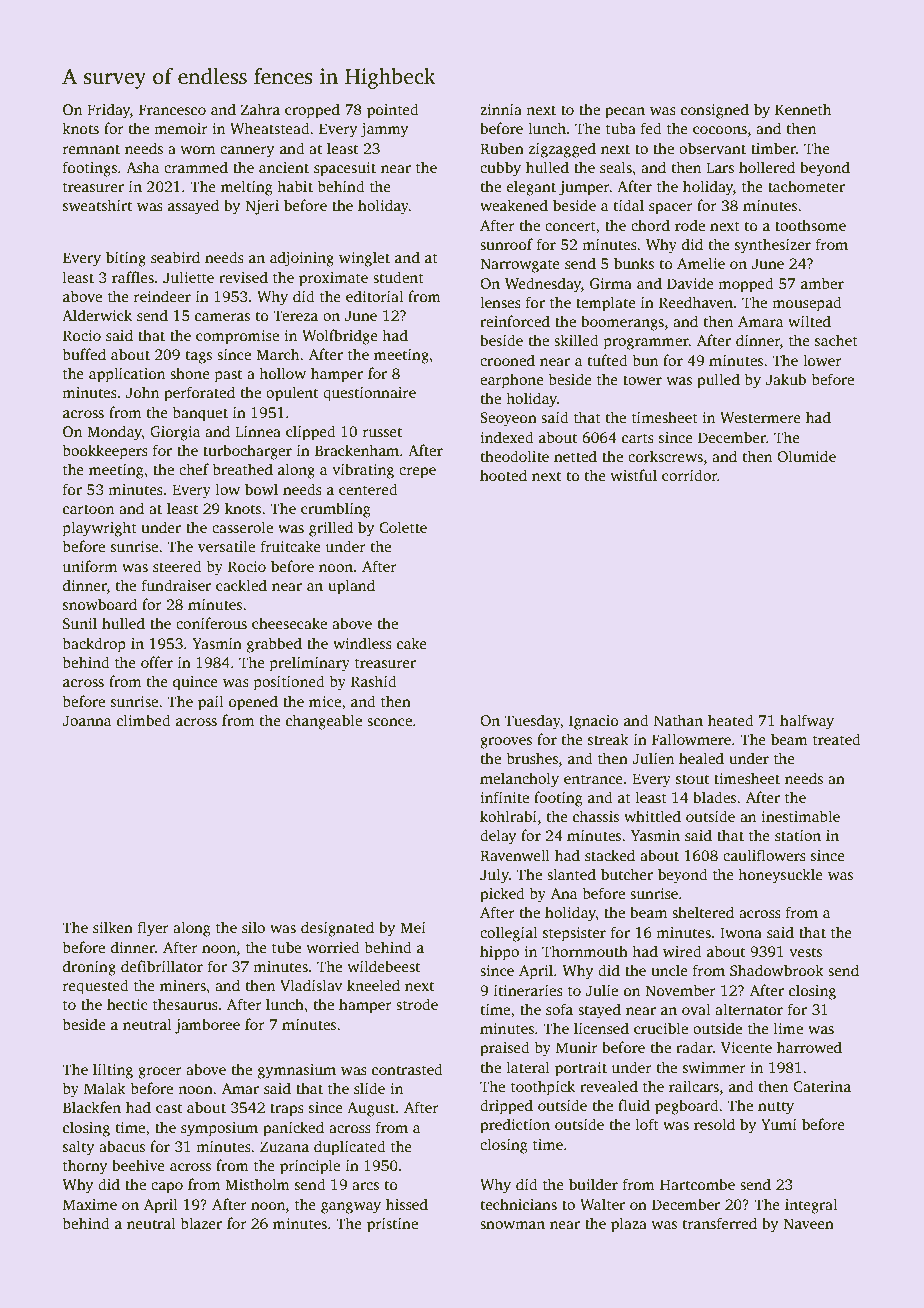 This screenshot has height=1308, width=924. Describe the element at coordinates (512, 381) in the screenshot. I see `earphone` at that location.
